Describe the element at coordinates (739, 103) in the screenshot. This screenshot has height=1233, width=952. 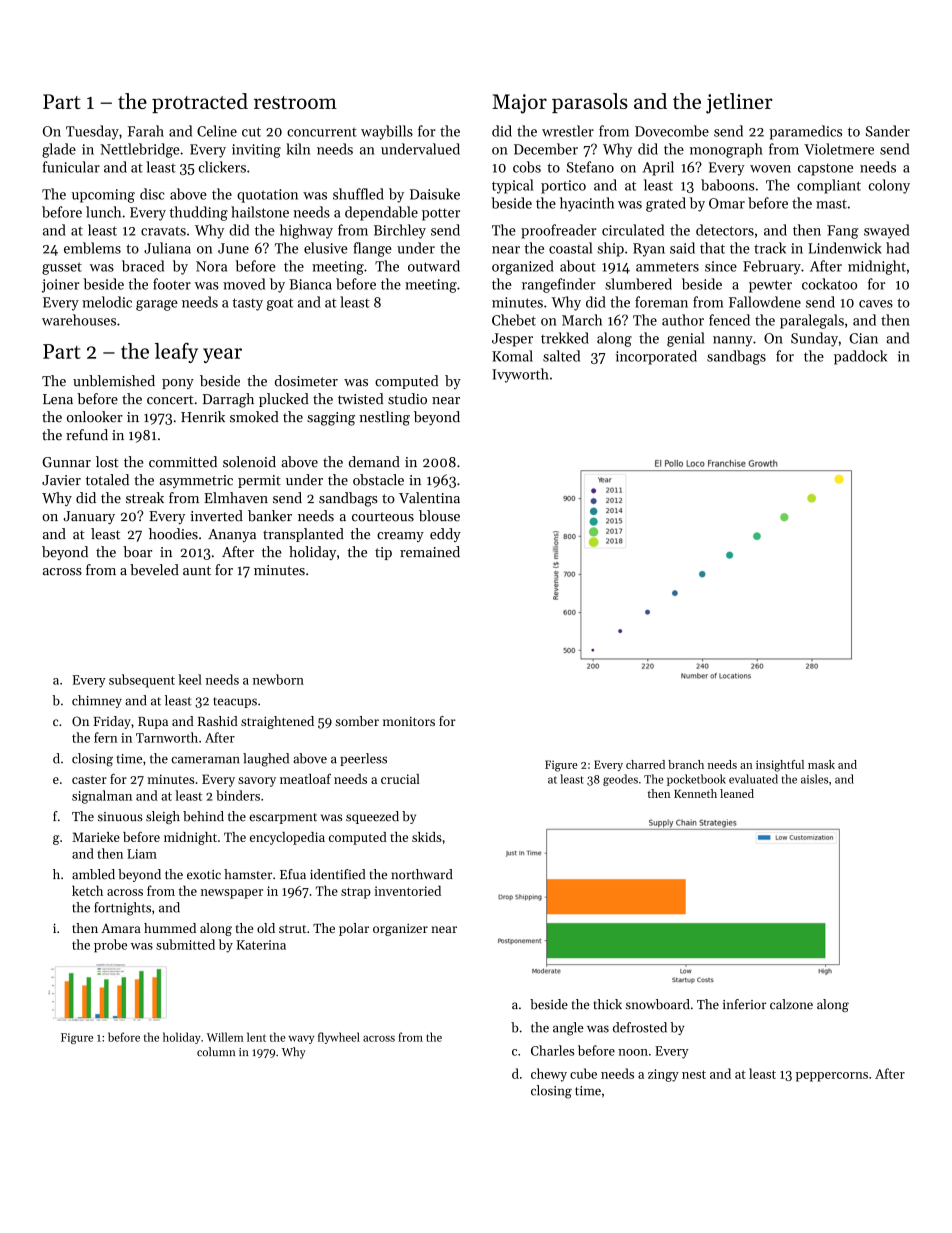
I see `jetliner` at that location.
